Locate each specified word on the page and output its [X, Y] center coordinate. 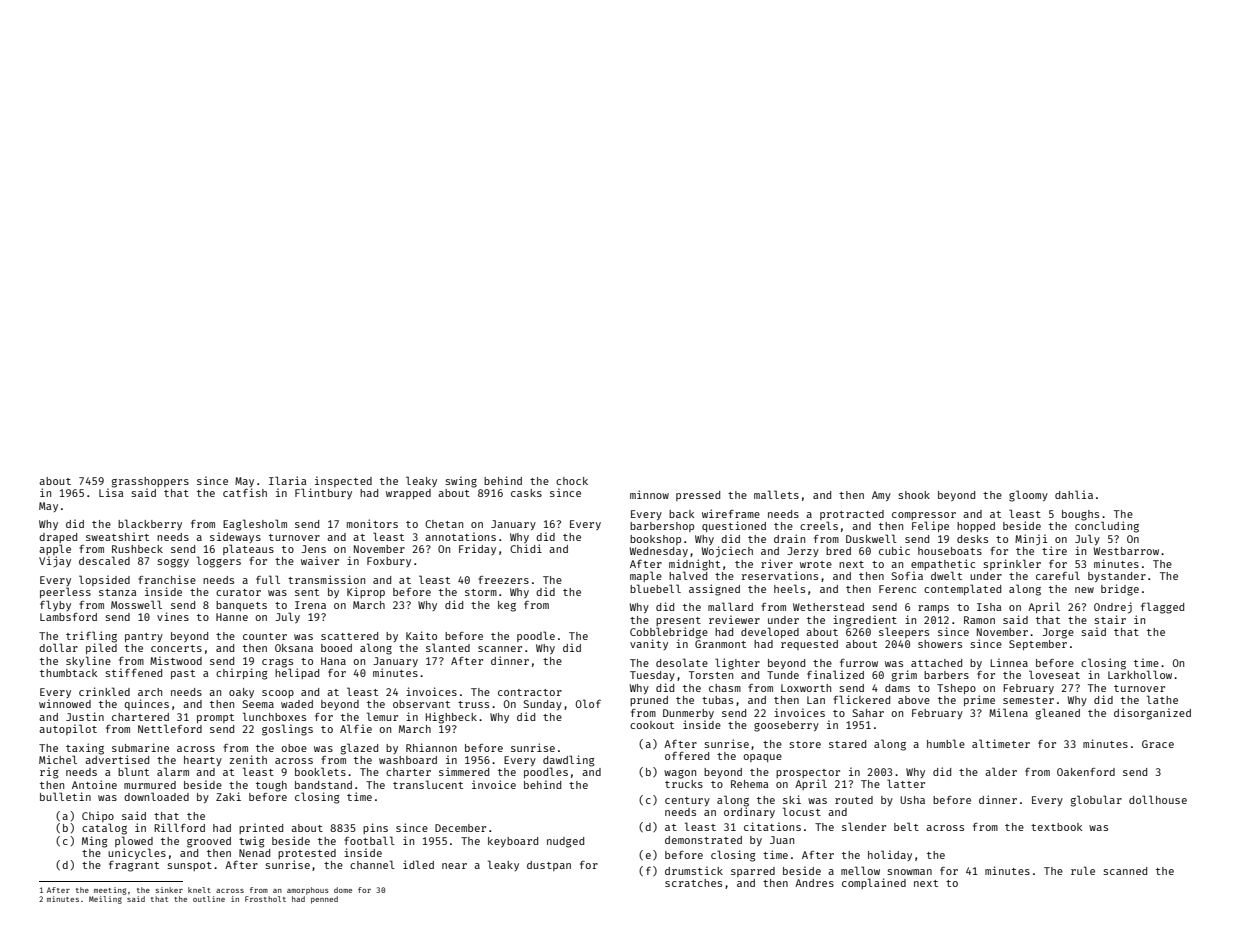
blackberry [150, 524]
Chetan [444, 524]
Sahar [868, 713]
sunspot [189, 866]
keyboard [513, 842]
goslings [287, 730]
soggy [173, 563]
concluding [1107, 527]
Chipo [98, 816]
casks [526, 493]
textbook [1056, 827]
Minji [1031, 540]
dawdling [568, 761]
